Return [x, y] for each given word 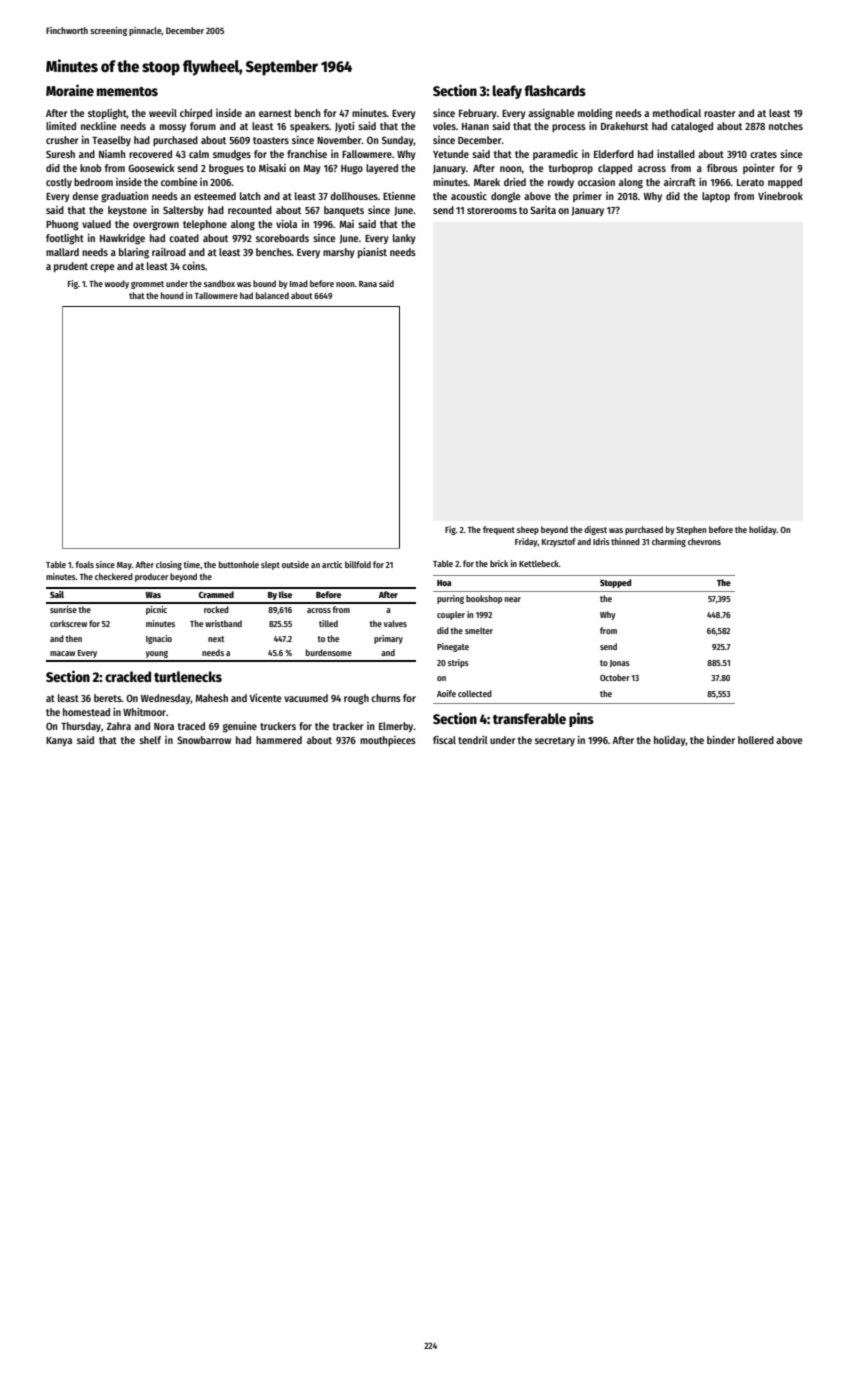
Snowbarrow [204, 740]
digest [595, 530]
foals [84, 564]
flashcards [555, 90]
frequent [499, 530]
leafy [507, 92]
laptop [716, 197]
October [615, 677]
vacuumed [306, 698]
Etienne [399, 196]
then [73, 638]
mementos [127, 91]
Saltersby [183, 211]
